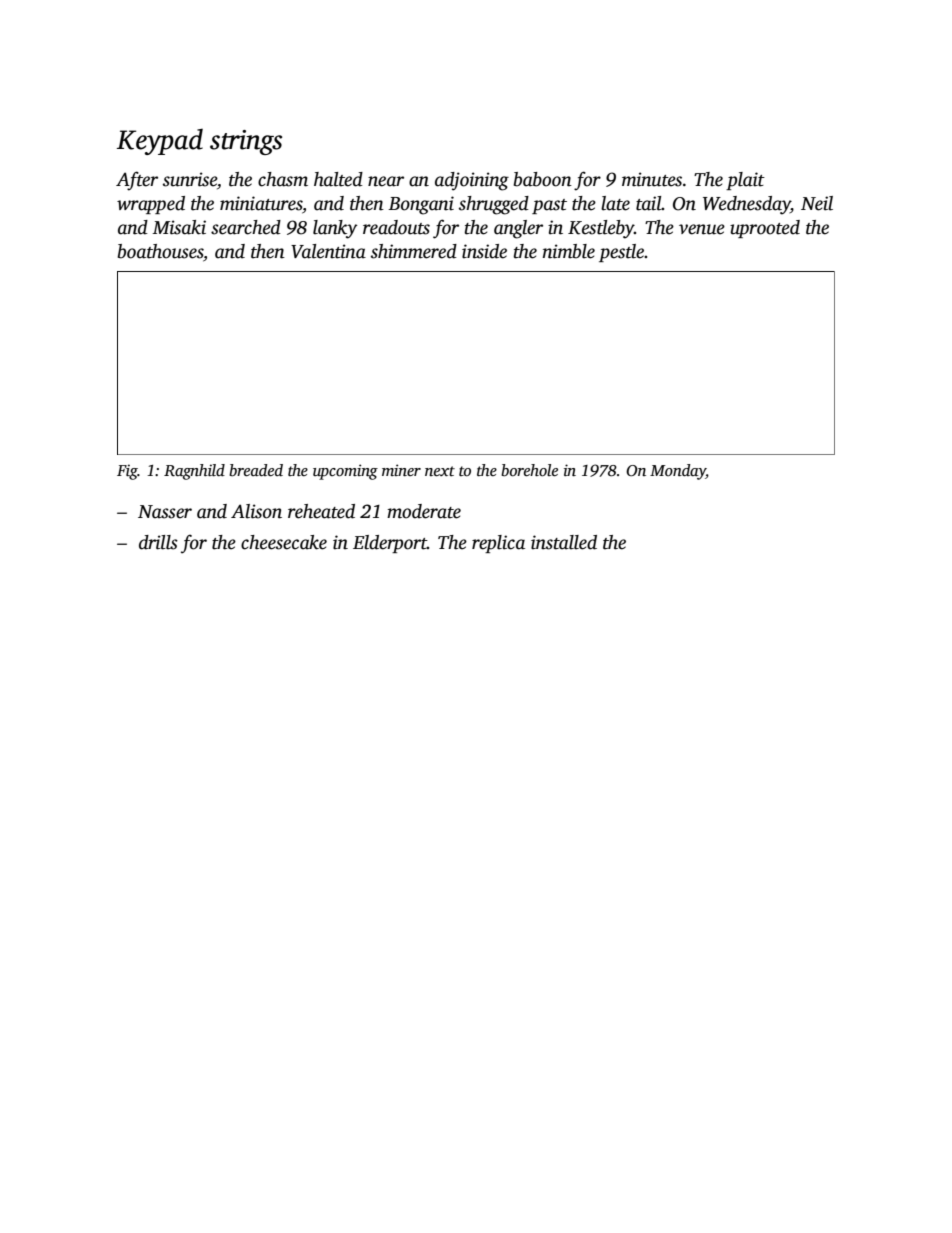  I want to click on installed, so click(564, 542).
